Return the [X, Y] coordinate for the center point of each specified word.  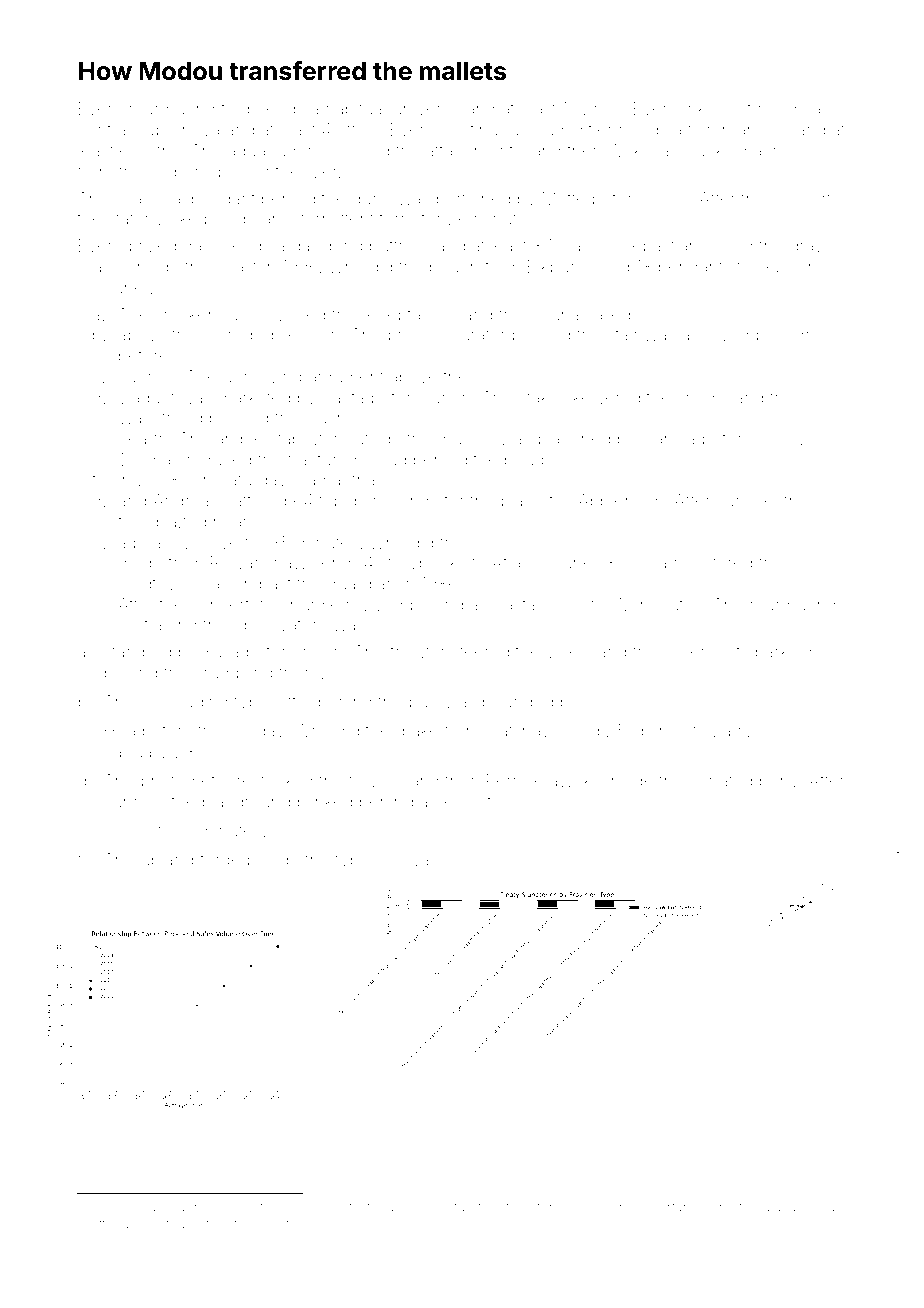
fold [235, 108]
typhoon [367, 861]
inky [699, 110]
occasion [217, 583]
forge [220, 861]
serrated [721, 780]
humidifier [574, 129]
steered [480, 651]
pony [779, 784]
